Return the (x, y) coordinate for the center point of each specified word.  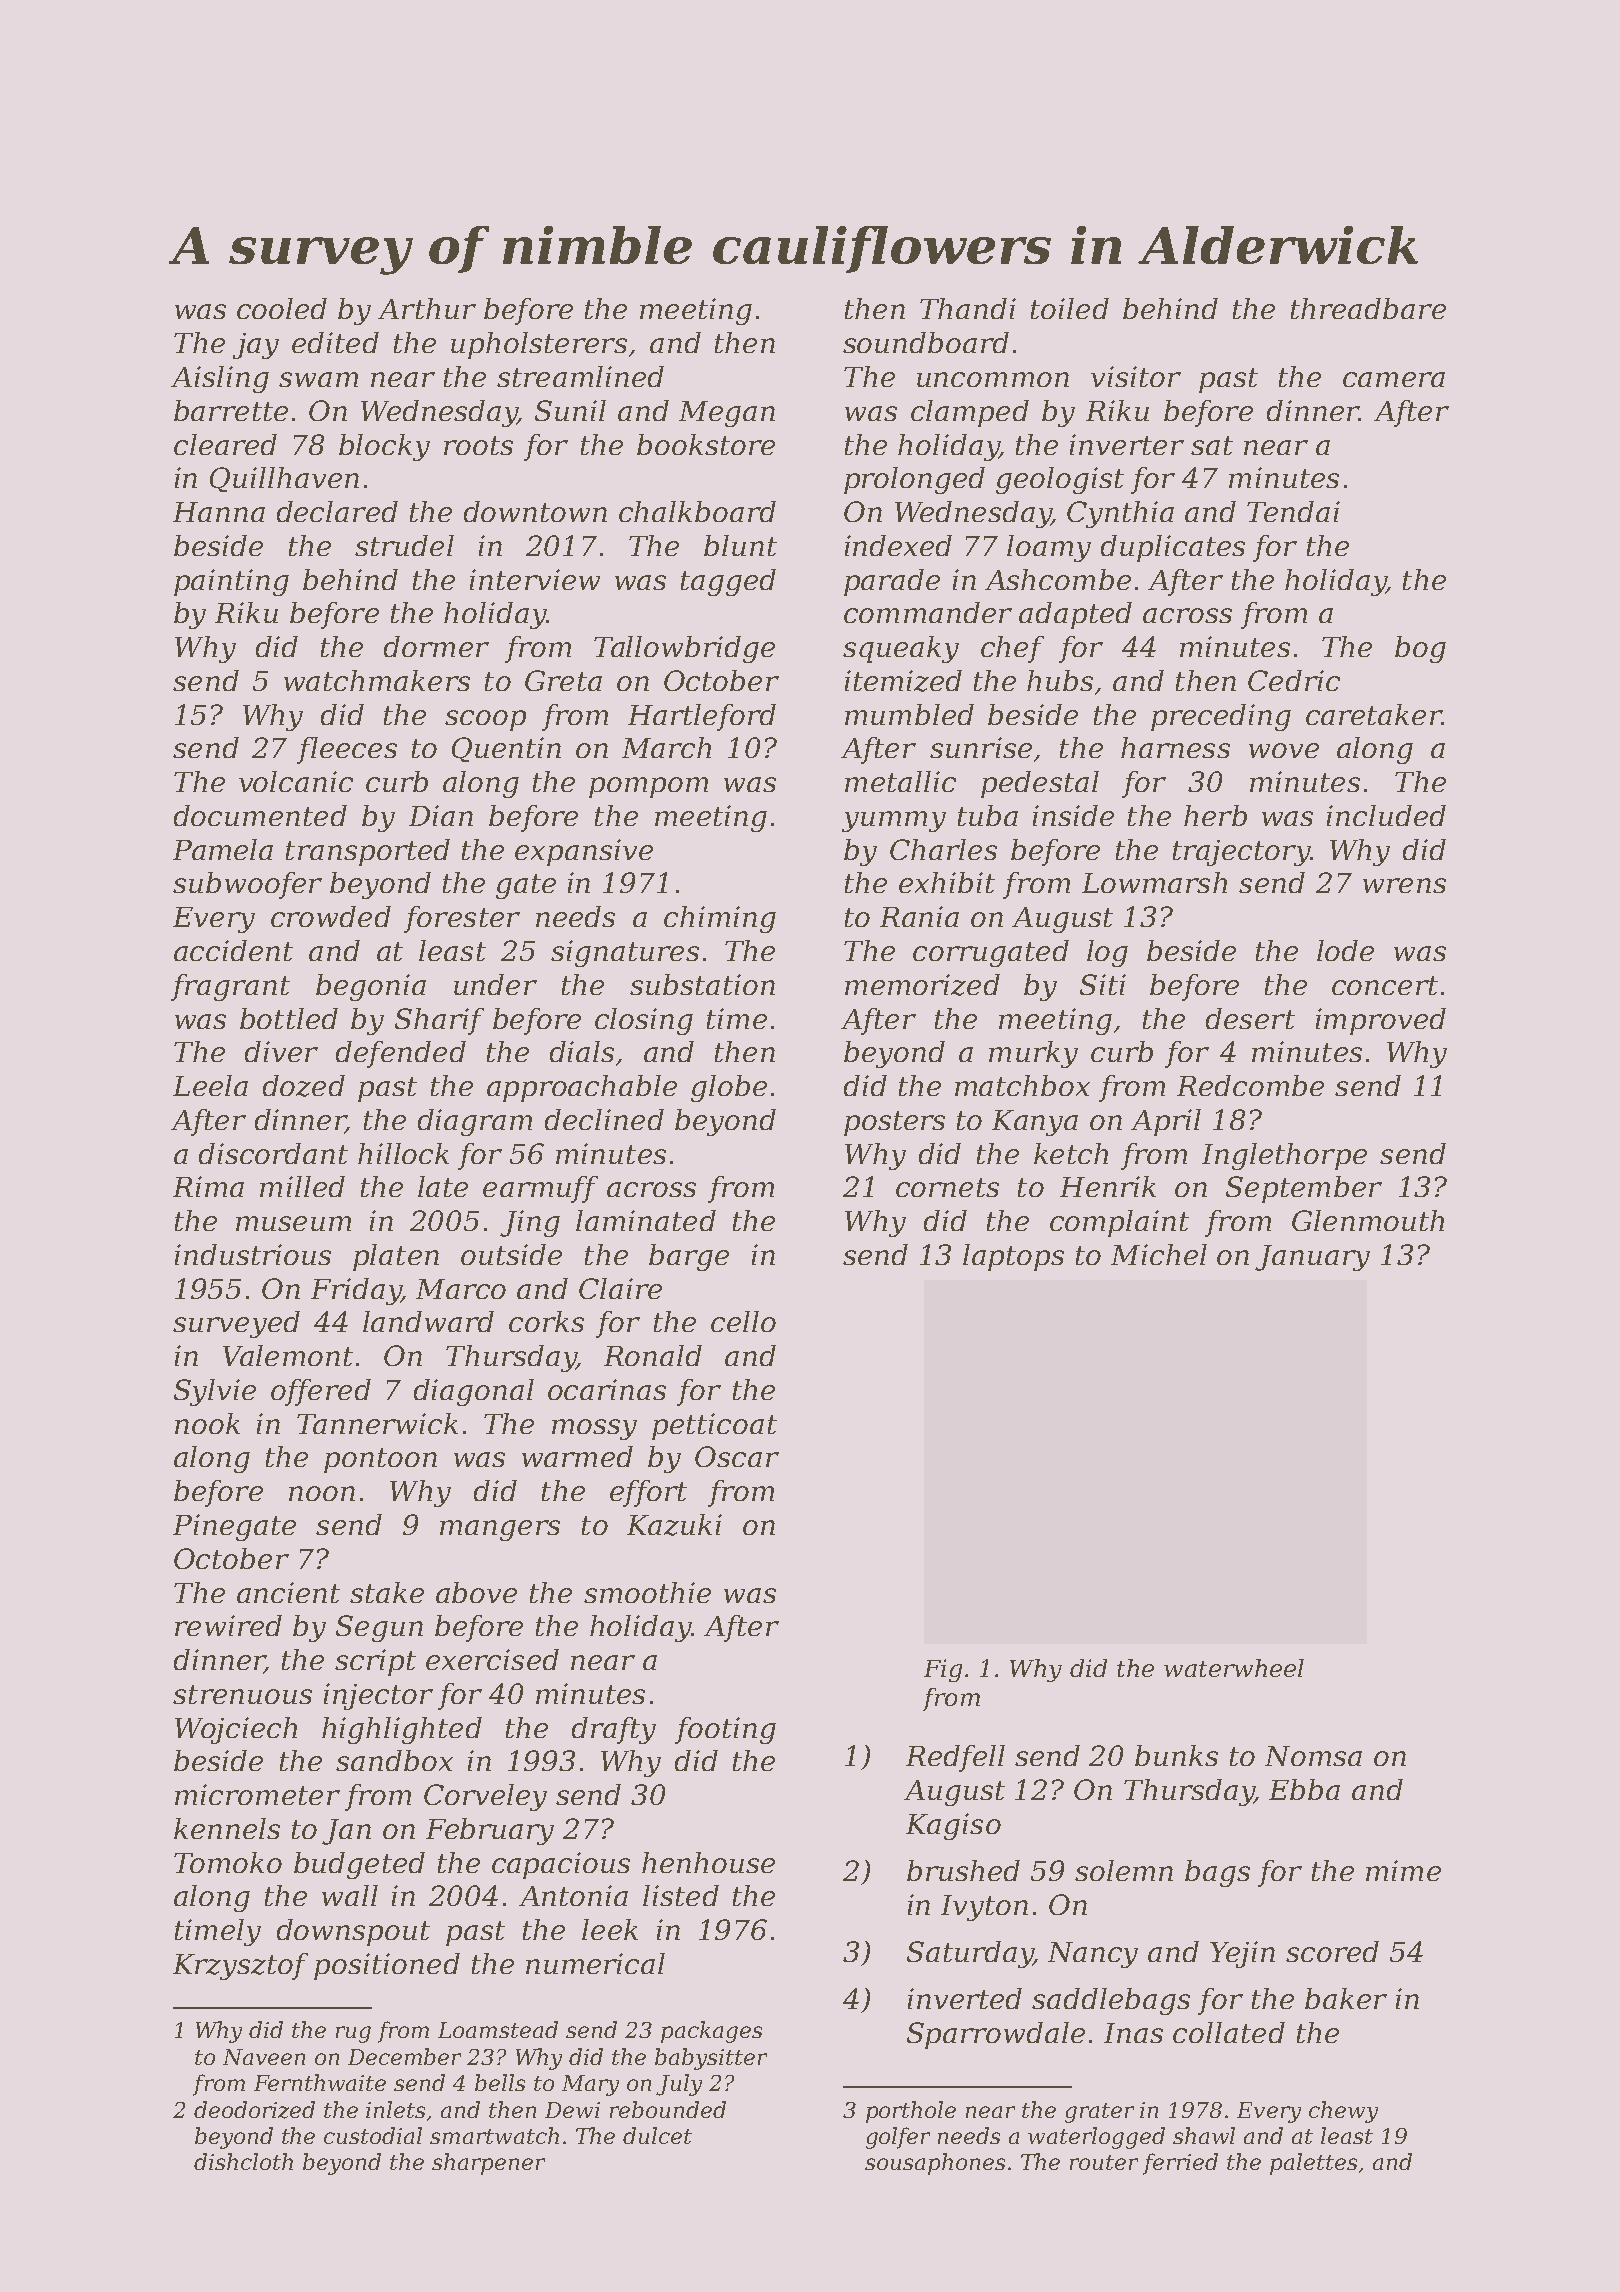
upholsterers (539, 345)
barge (689, 1257)
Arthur (427, 308)
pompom (648, 787)
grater (1099, 2113)
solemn (1124, 1870)
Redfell (955, 1758)
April (1166, 1122)
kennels (227, 1828)
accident (233, 950)
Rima (208, 1186)
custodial (373, 2135)
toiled (1070, 308)
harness (1175, 747)
